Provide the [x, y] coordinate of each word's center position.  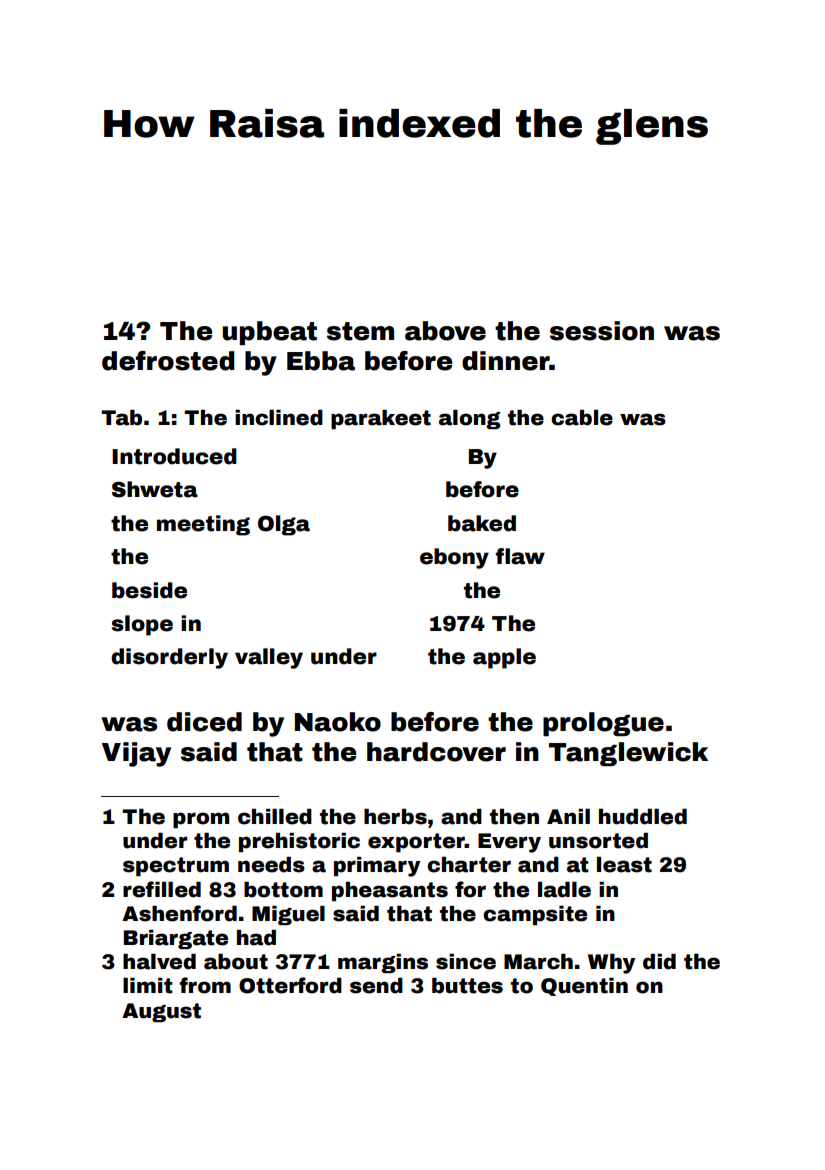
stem [360, 331]
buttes [467, 986]
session [602, 331]
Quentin [584, 987]
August [161, 1012]
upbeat [269, 333]
